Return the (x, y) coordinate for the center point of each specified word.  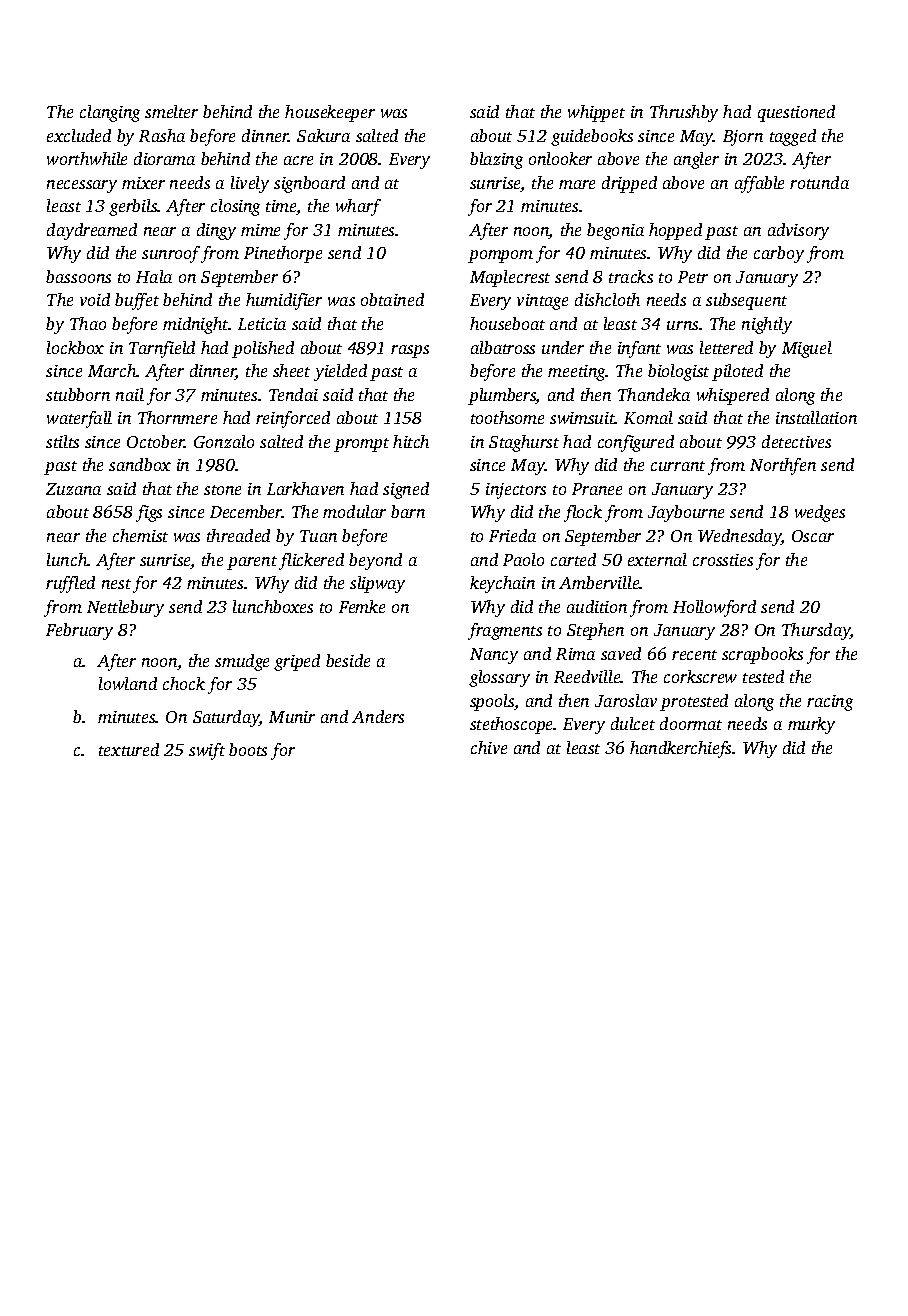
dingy (216, 231)
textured (129, 749)
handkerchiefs (681, 749)
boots (248, 749)
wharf (358, 207)
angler (696, 160)
